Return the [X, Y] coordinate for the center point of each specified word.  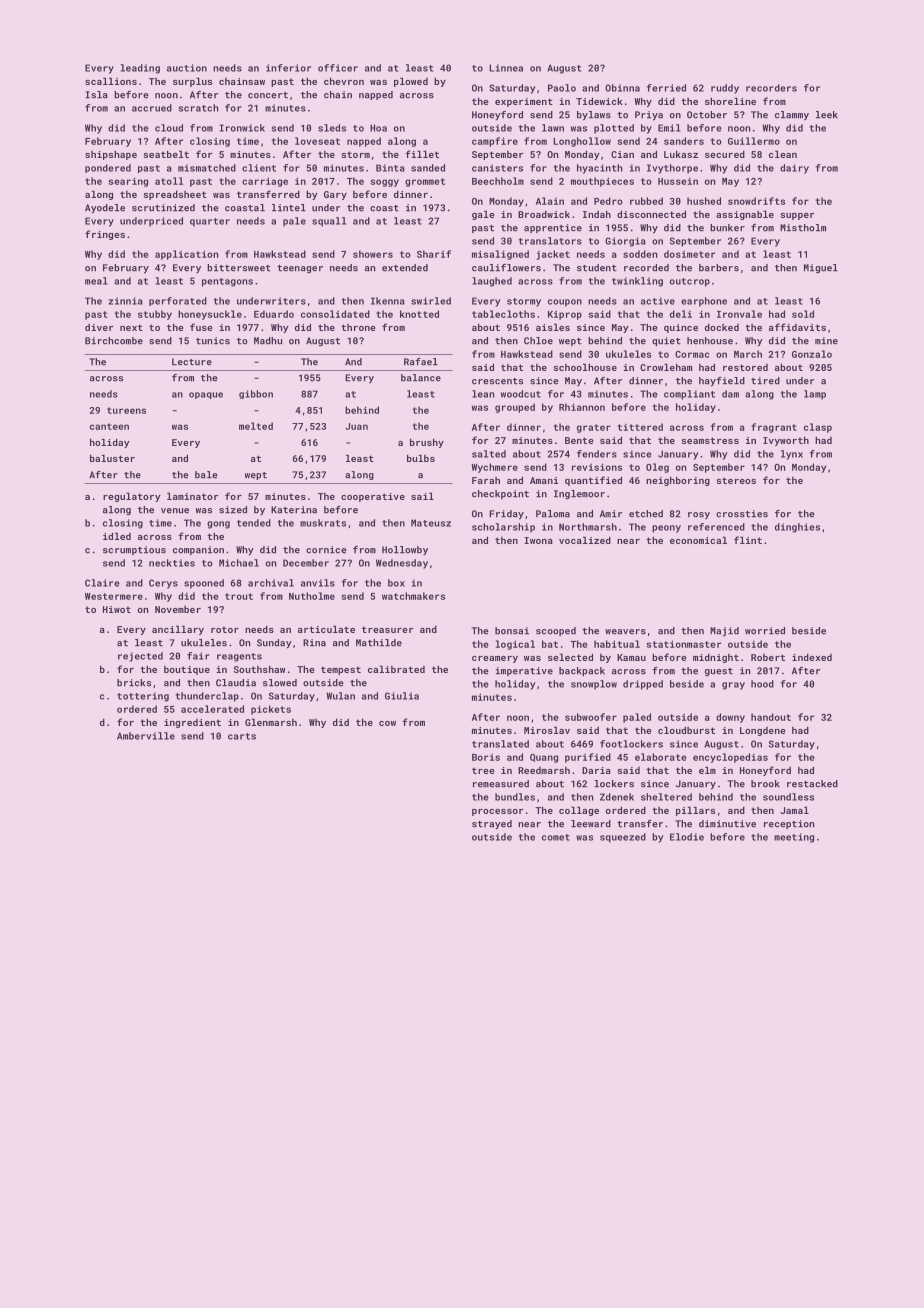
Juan [356, 426]
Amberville [146, 736]
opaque [206, 395]
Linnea [506, 68]
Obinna [622, 88]
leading [140, 69]
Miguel [821, 268]
